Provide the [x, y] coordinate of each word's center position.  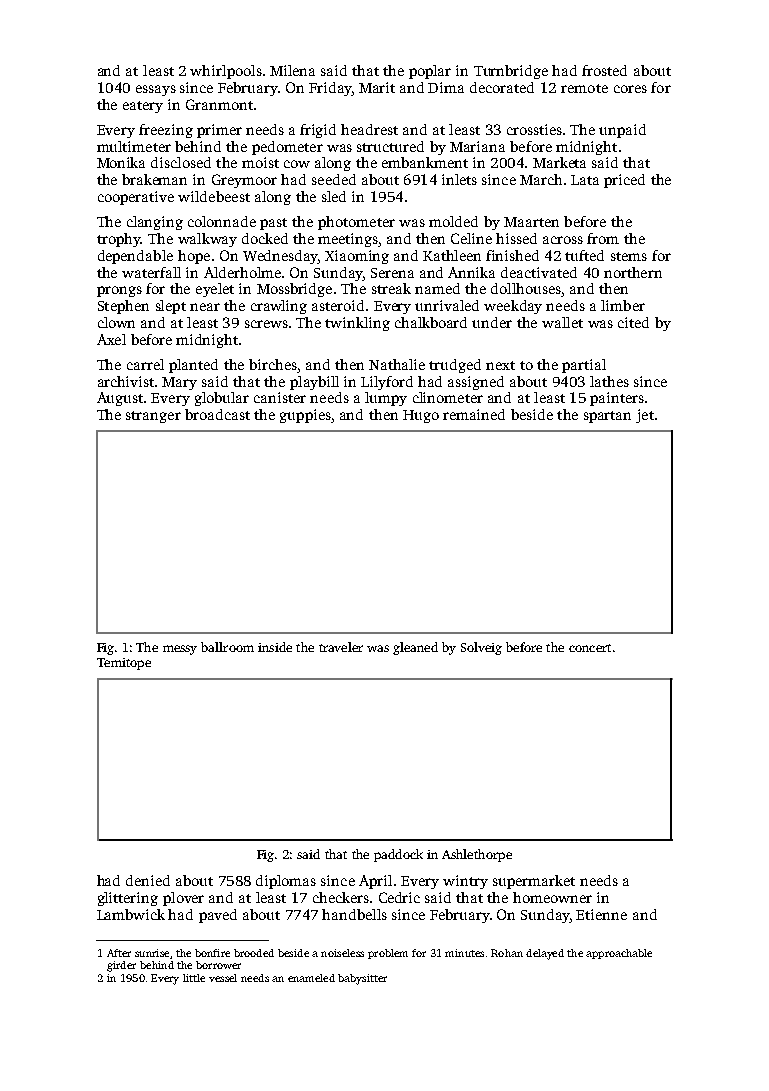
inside [275, 647]
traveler [341, 647]
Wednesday [280, 257]
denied [148, 880]
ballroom [227, 647]
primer [219, 131]
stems [629, 256]
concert [590, 648]
